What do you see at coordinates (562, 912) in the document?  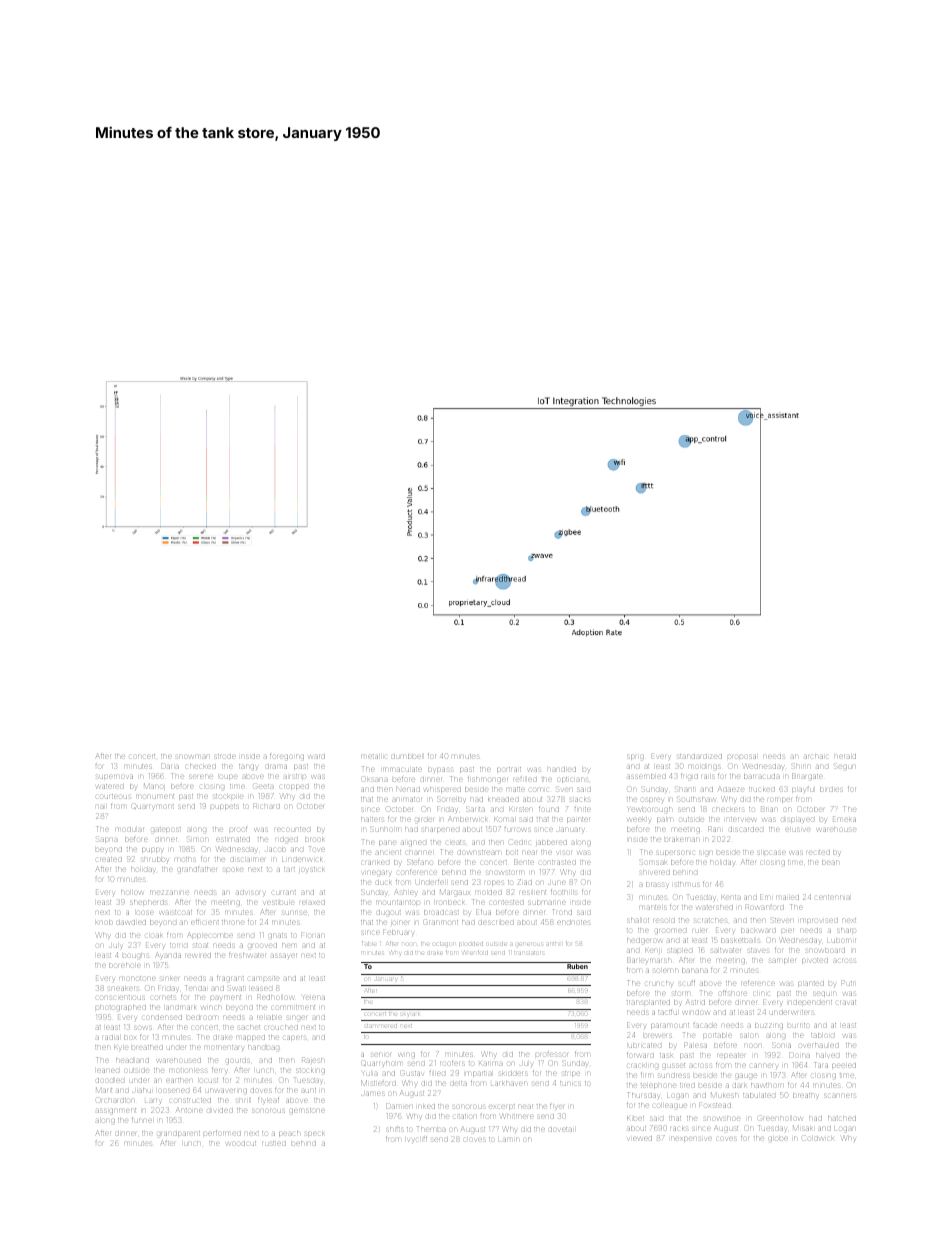 I see `Trond` at bounding box center [562, 912].
